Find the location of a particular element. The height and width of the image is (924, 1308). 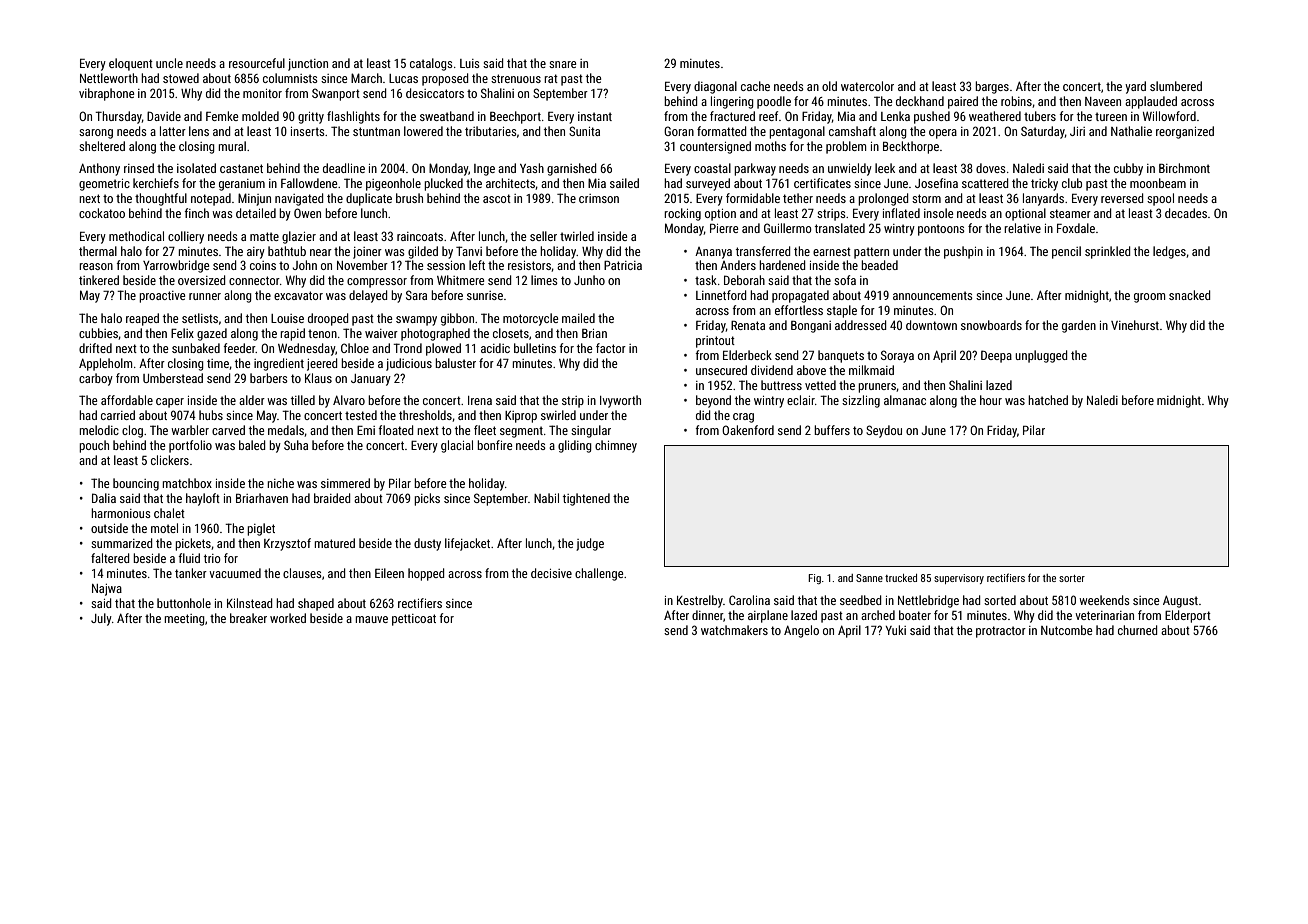

resourceful is located at coordinates (257, 63).
